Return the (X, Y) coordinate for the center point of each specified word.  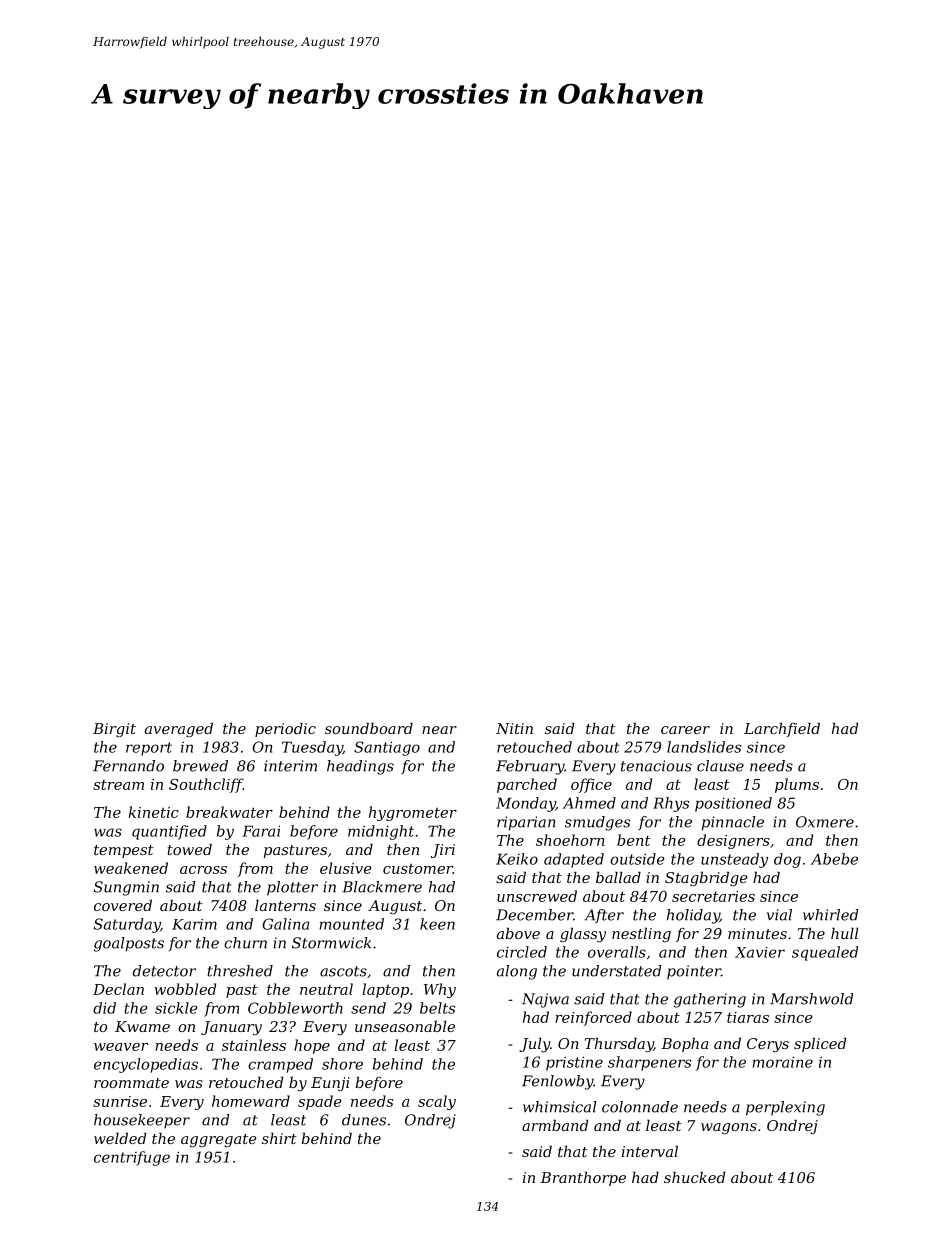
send (368, 1008)
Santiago (387, 748)
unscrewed (537, 896)
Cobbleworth (295, 1008)
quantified (169, 832)
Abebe (834, 859)
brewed (200, 766)
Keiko (517, 859)
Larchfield (782, 730)
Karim (194, 924)
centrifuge (132, 1158)
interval (650, 1151)
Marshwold (811, 999)
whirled (830, 915)
